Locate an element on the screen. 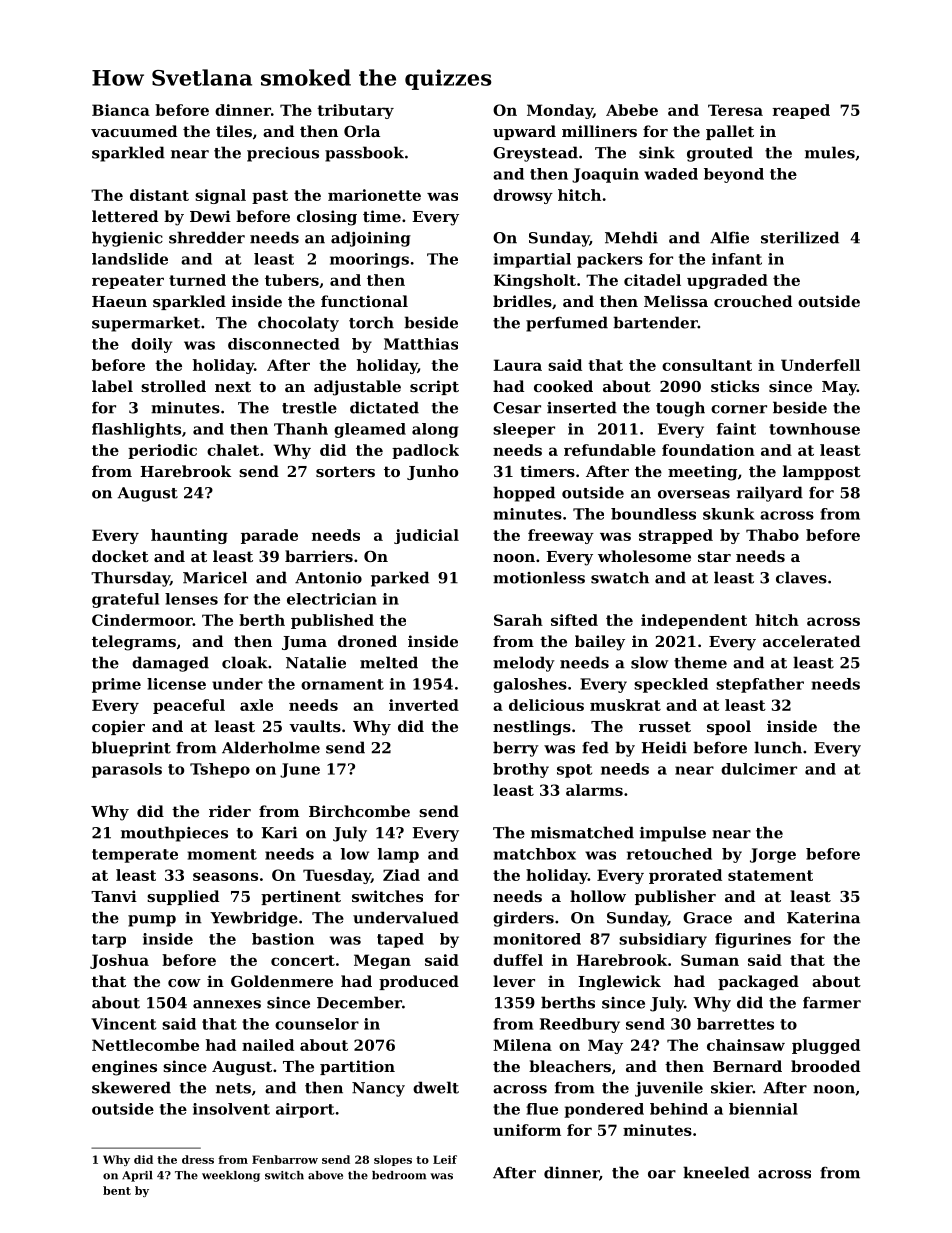 Image resolution: width=952 pixels, height=1233 pixels. citadel is located at coordinates (652, 280).
